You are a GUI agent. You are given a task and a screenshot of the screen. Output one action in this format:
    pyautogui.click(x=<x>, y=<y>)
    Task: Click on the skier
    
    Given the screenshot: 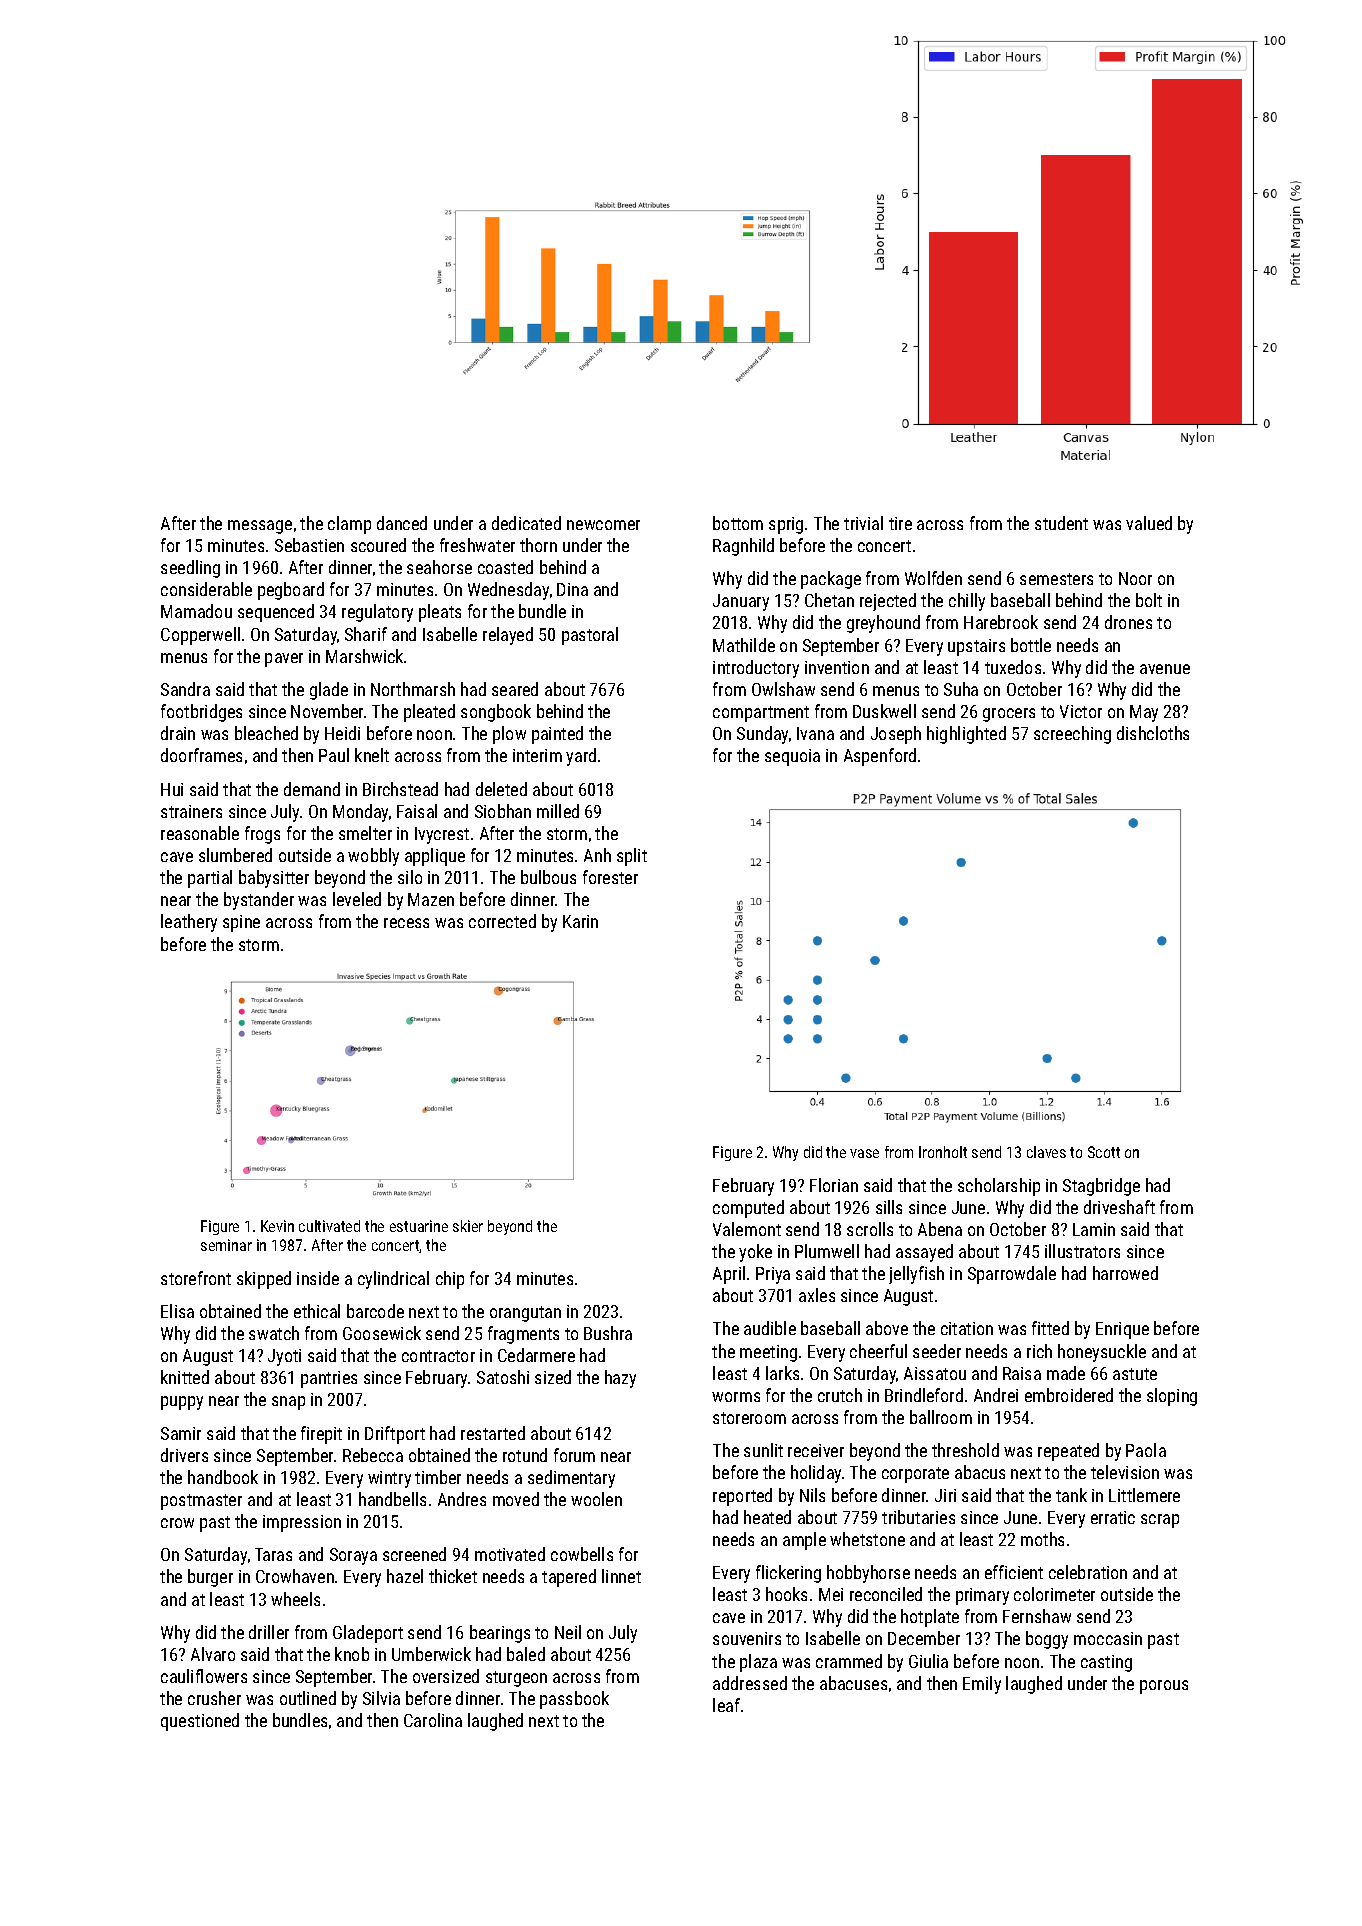 What is the action you would take?
    pyautogui.click(x=468, y=1226)
